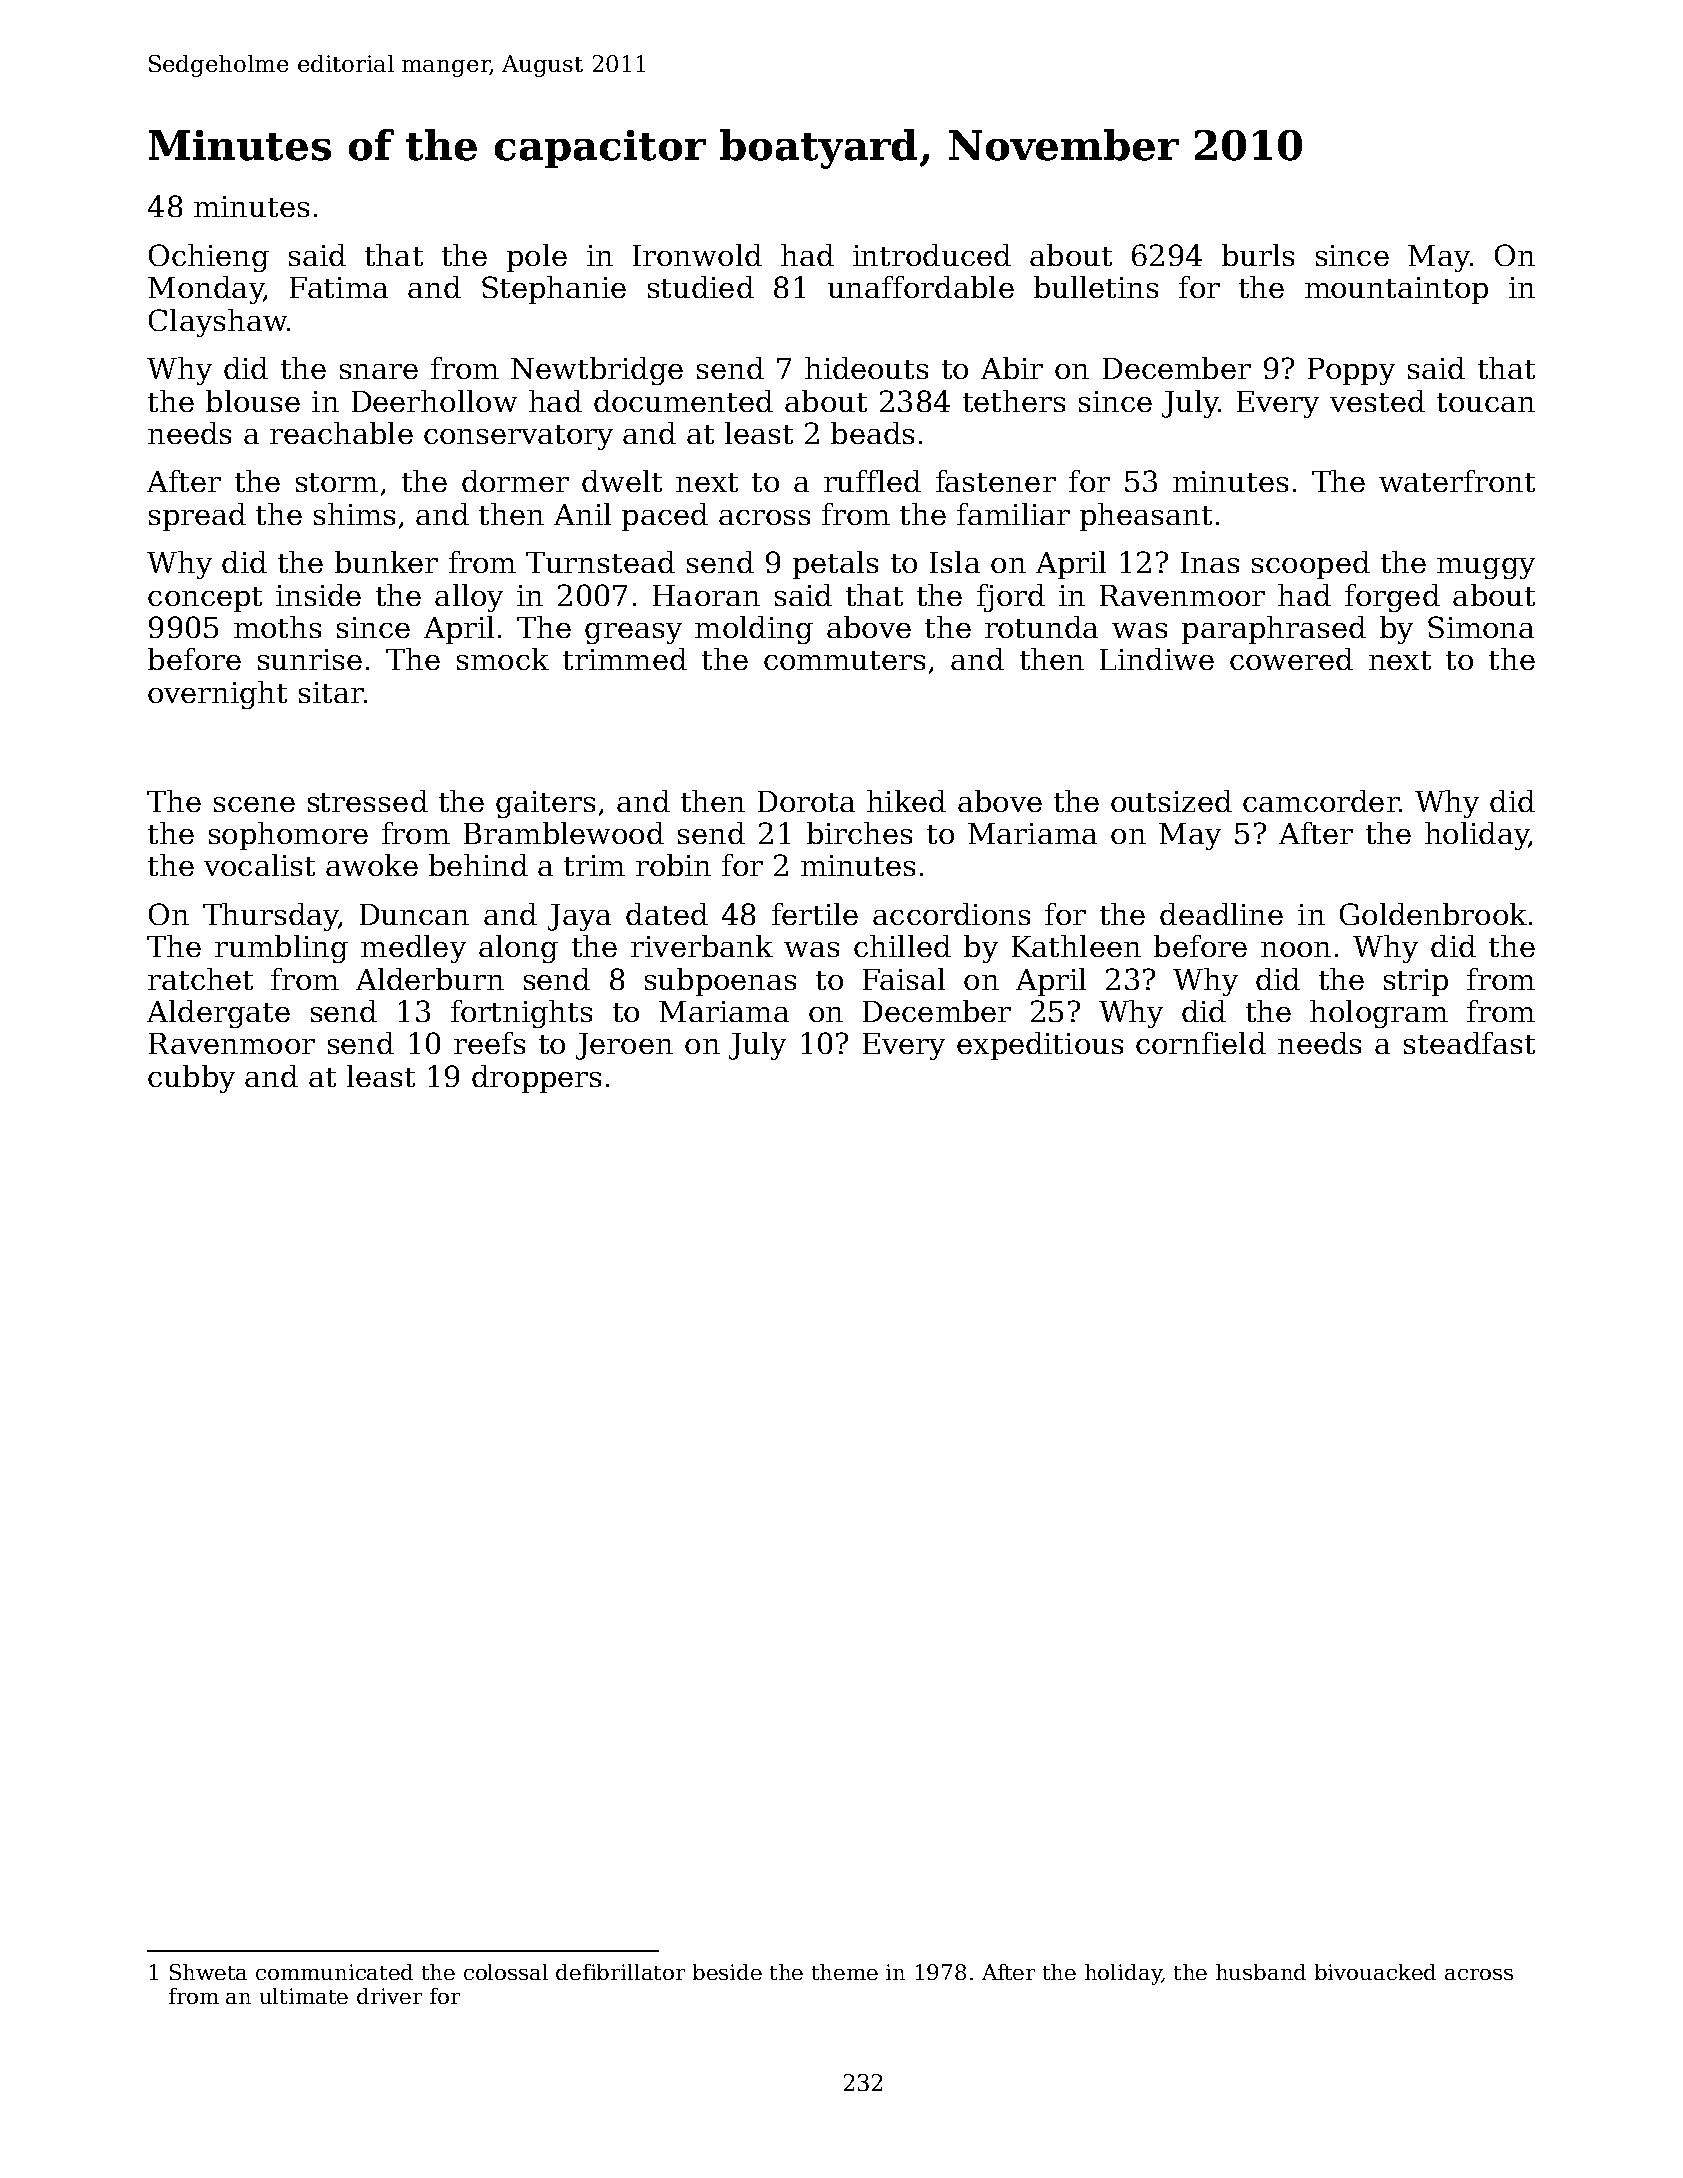  Describe the element at coordinates (1469, 1043) in the screenshot. I see `steadfast` at that location.
